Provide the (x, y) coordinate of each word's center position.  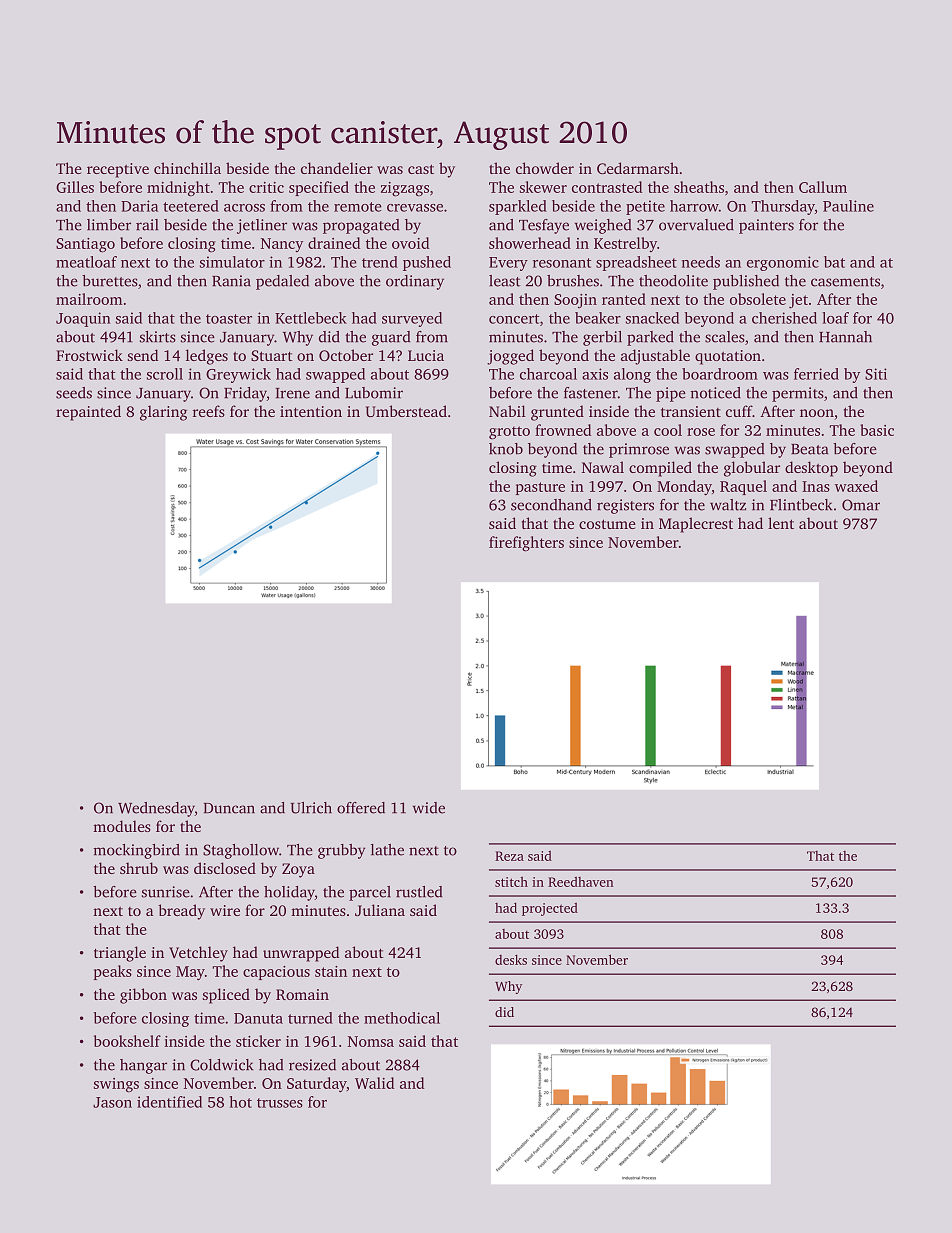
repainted (88, 413)
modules (122, 826)
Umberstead (406, 411)
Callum (823, 187)
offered (361, 808)
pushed (427, 263)
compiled (660, 469)
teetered (191, 206)
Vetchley (198, 954)
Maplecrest (696, 525)
